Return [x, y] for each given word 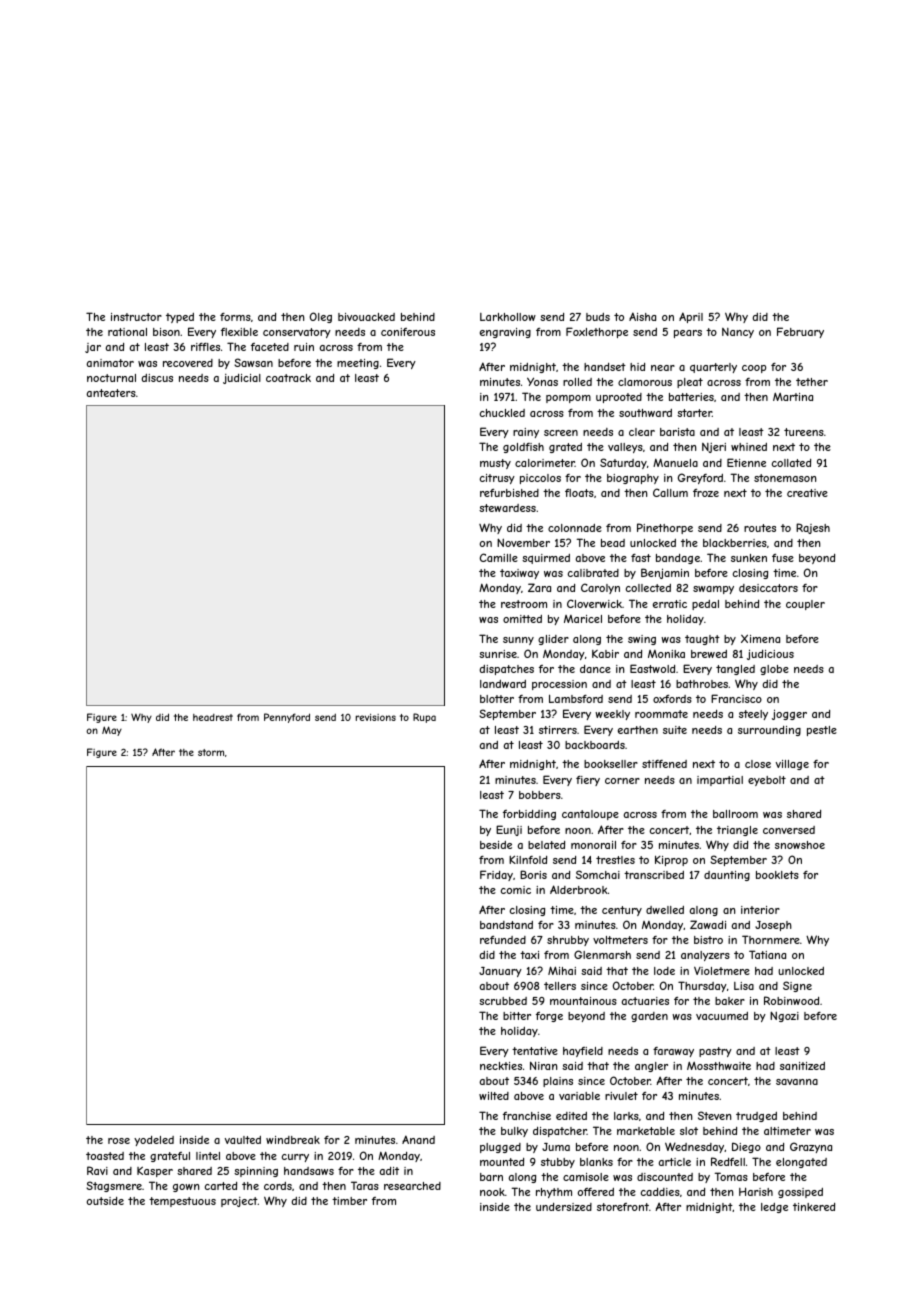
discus [157, 378]
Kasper [155, 1171]
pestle [822, 731]
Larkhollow [508, 317]
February [800, 332]
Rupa [424, 718]
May [112, 731]
